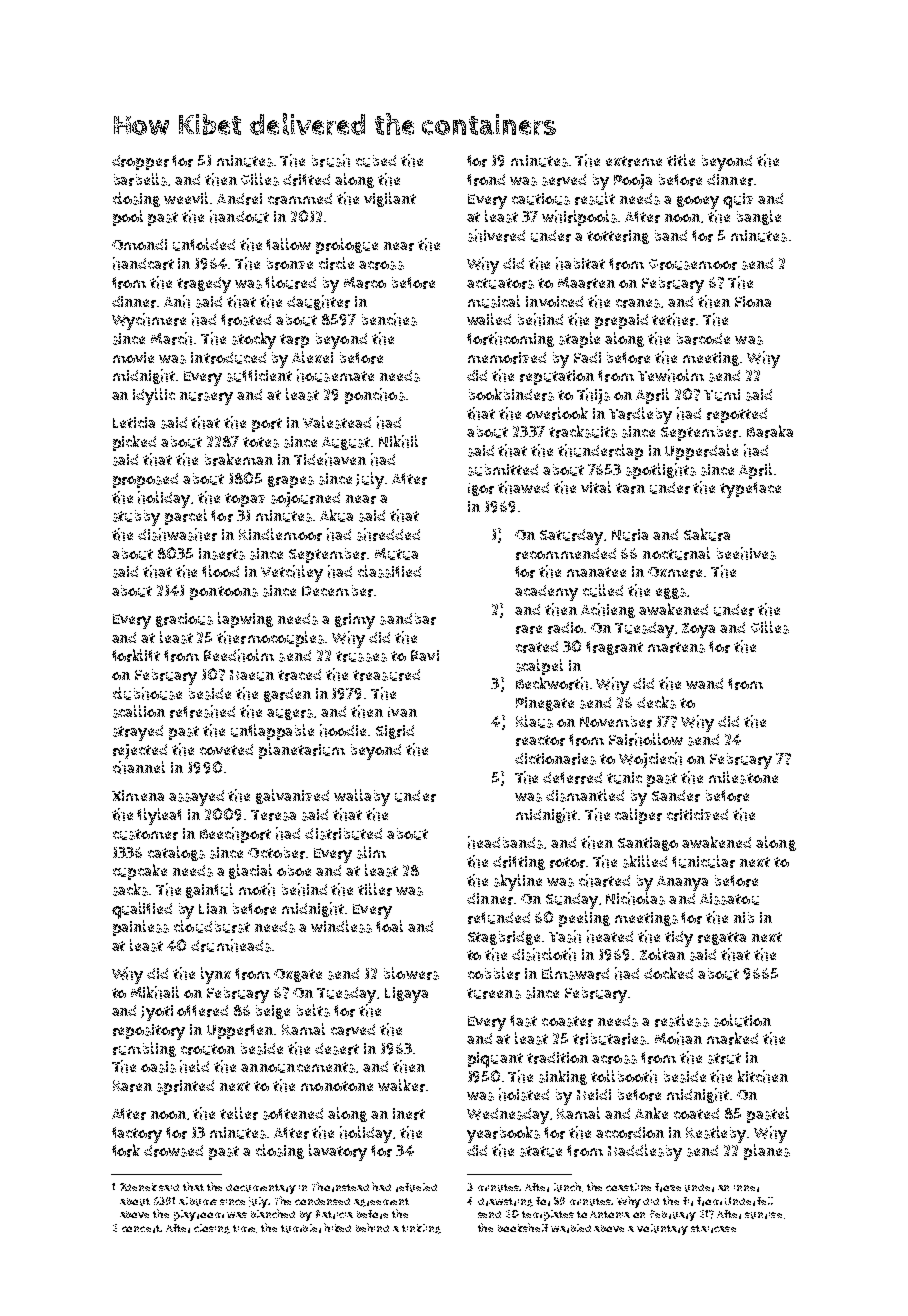 The height and width of the screenshot is (1316, 908). Describe the element at coordinates (239, 1113) in the screenshot. I see `teller` at that location.
